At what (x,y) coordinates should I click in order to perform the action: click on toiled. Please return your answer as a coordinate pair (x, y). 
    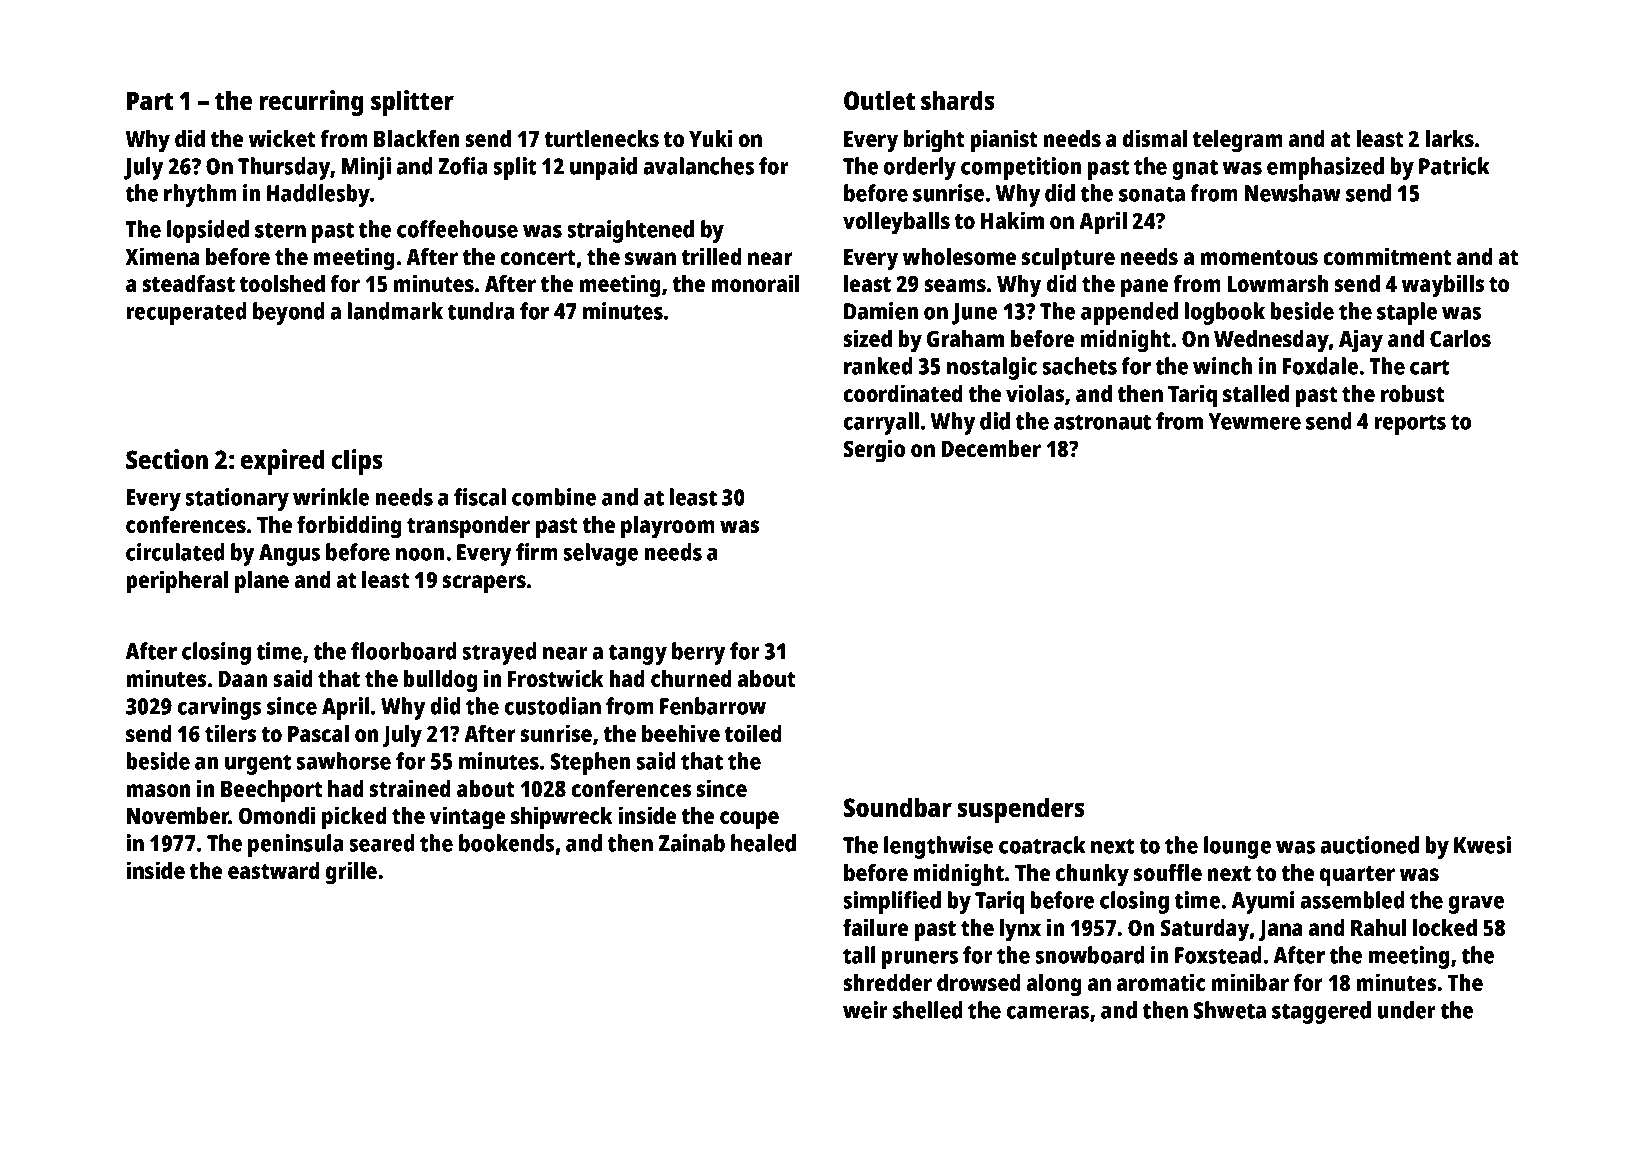
    Looking at the image, I should click on (753, 733).
